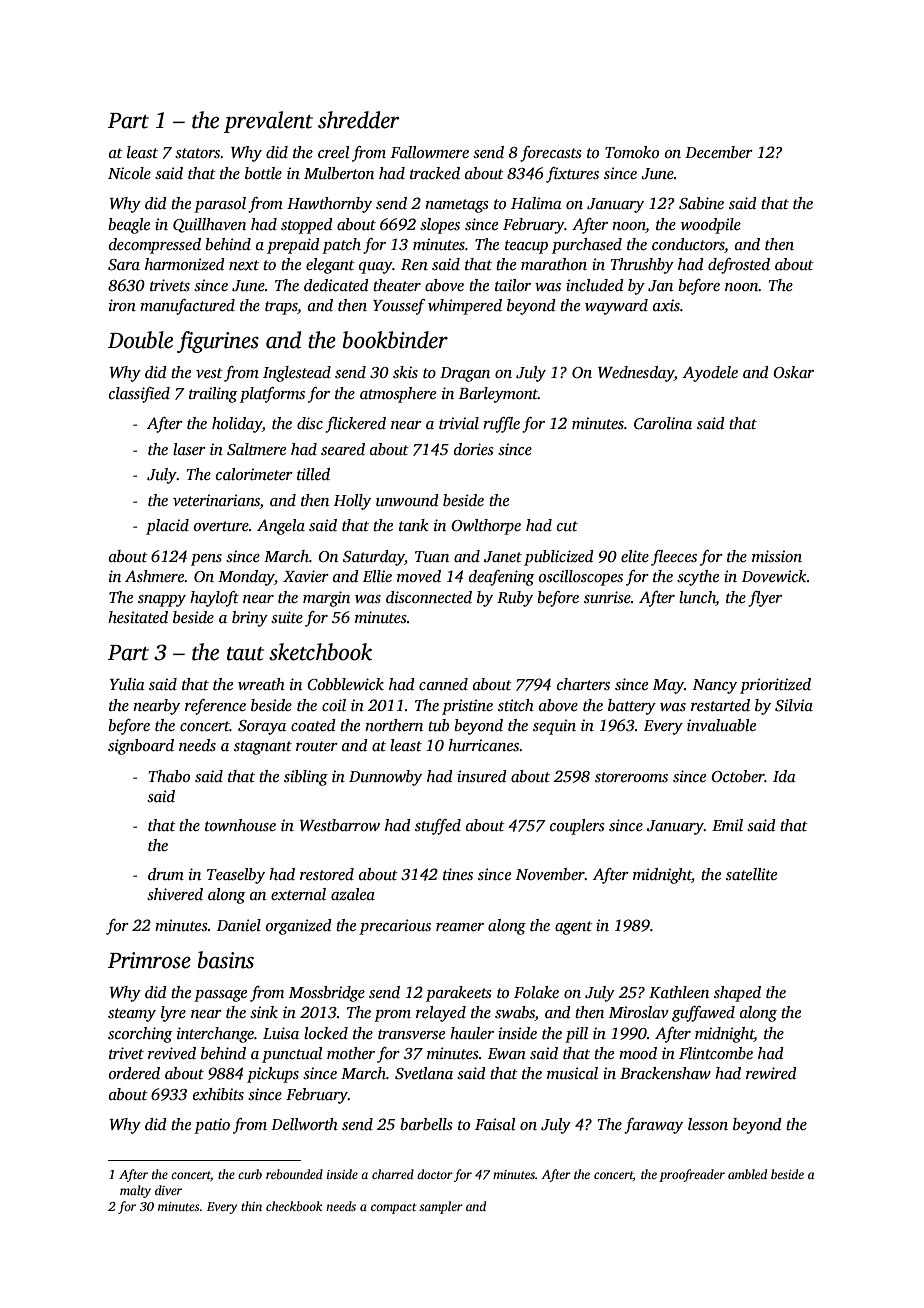  What do you see at coordinates (635, 556) in the document?
I see `elite` at bounding box center [635, 556].
